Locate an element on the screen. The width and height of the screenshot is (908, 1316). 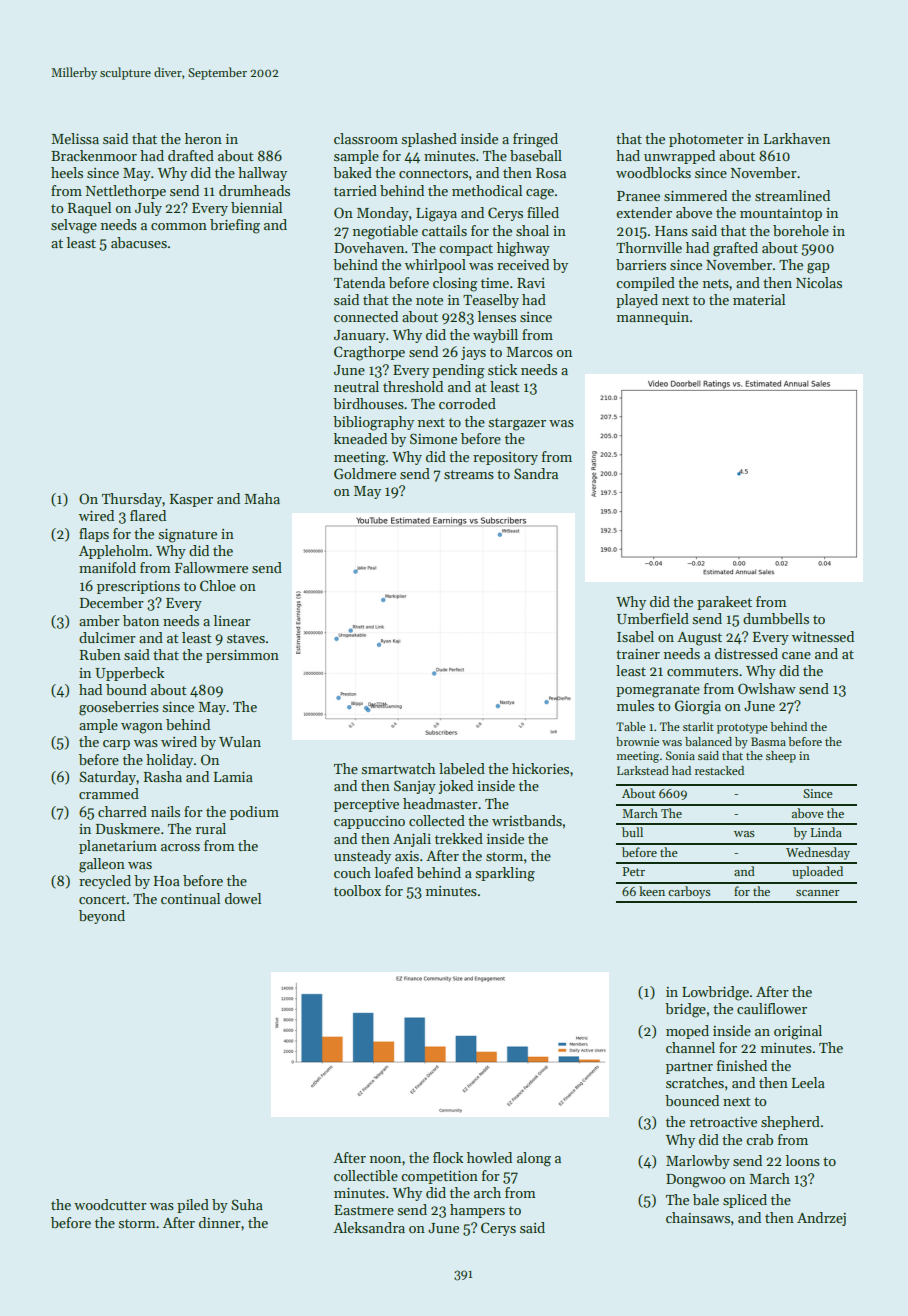
parakeet is located at coordinates (724, 603).
